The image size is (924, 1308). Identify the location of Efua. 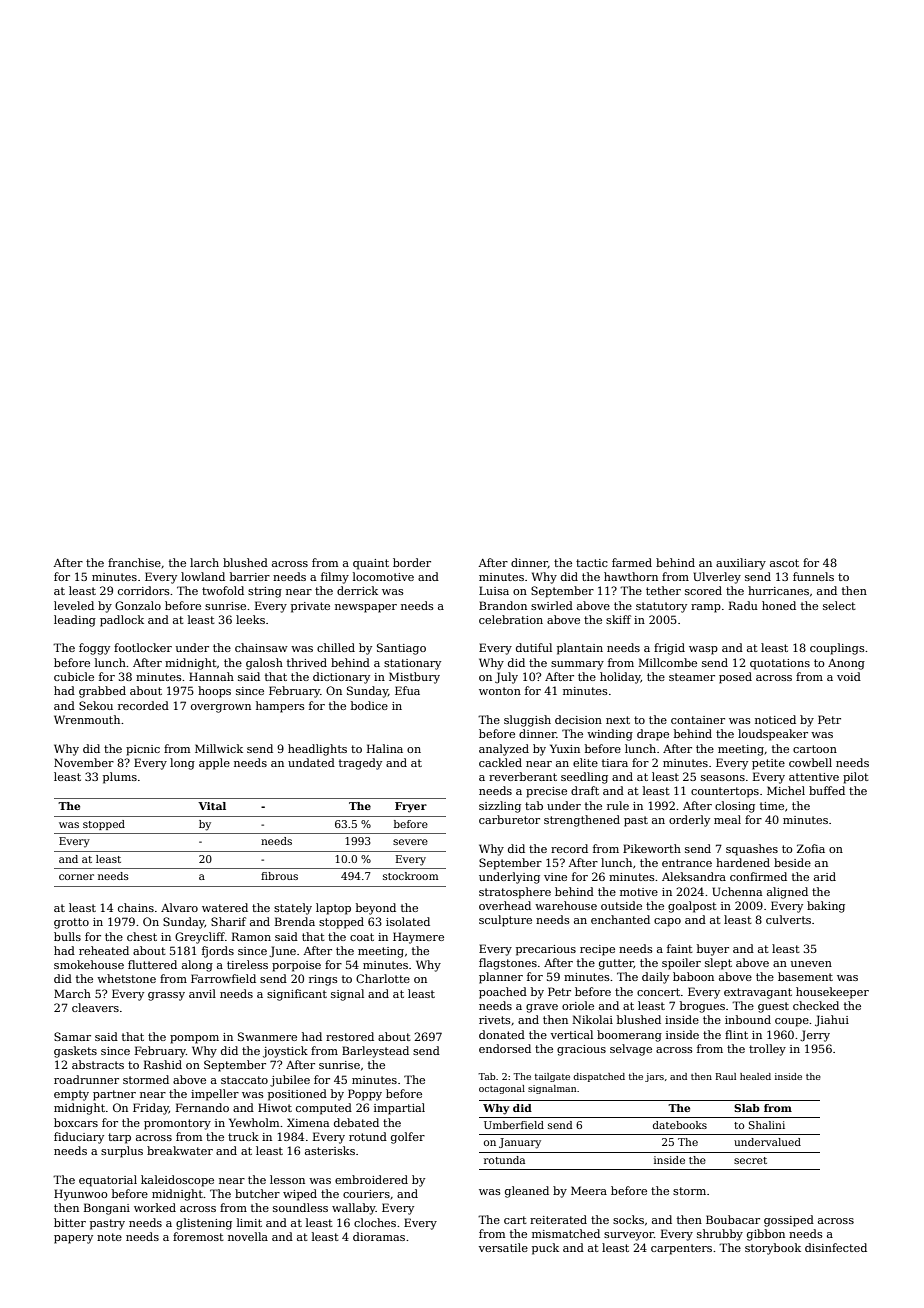
(407, 690).
